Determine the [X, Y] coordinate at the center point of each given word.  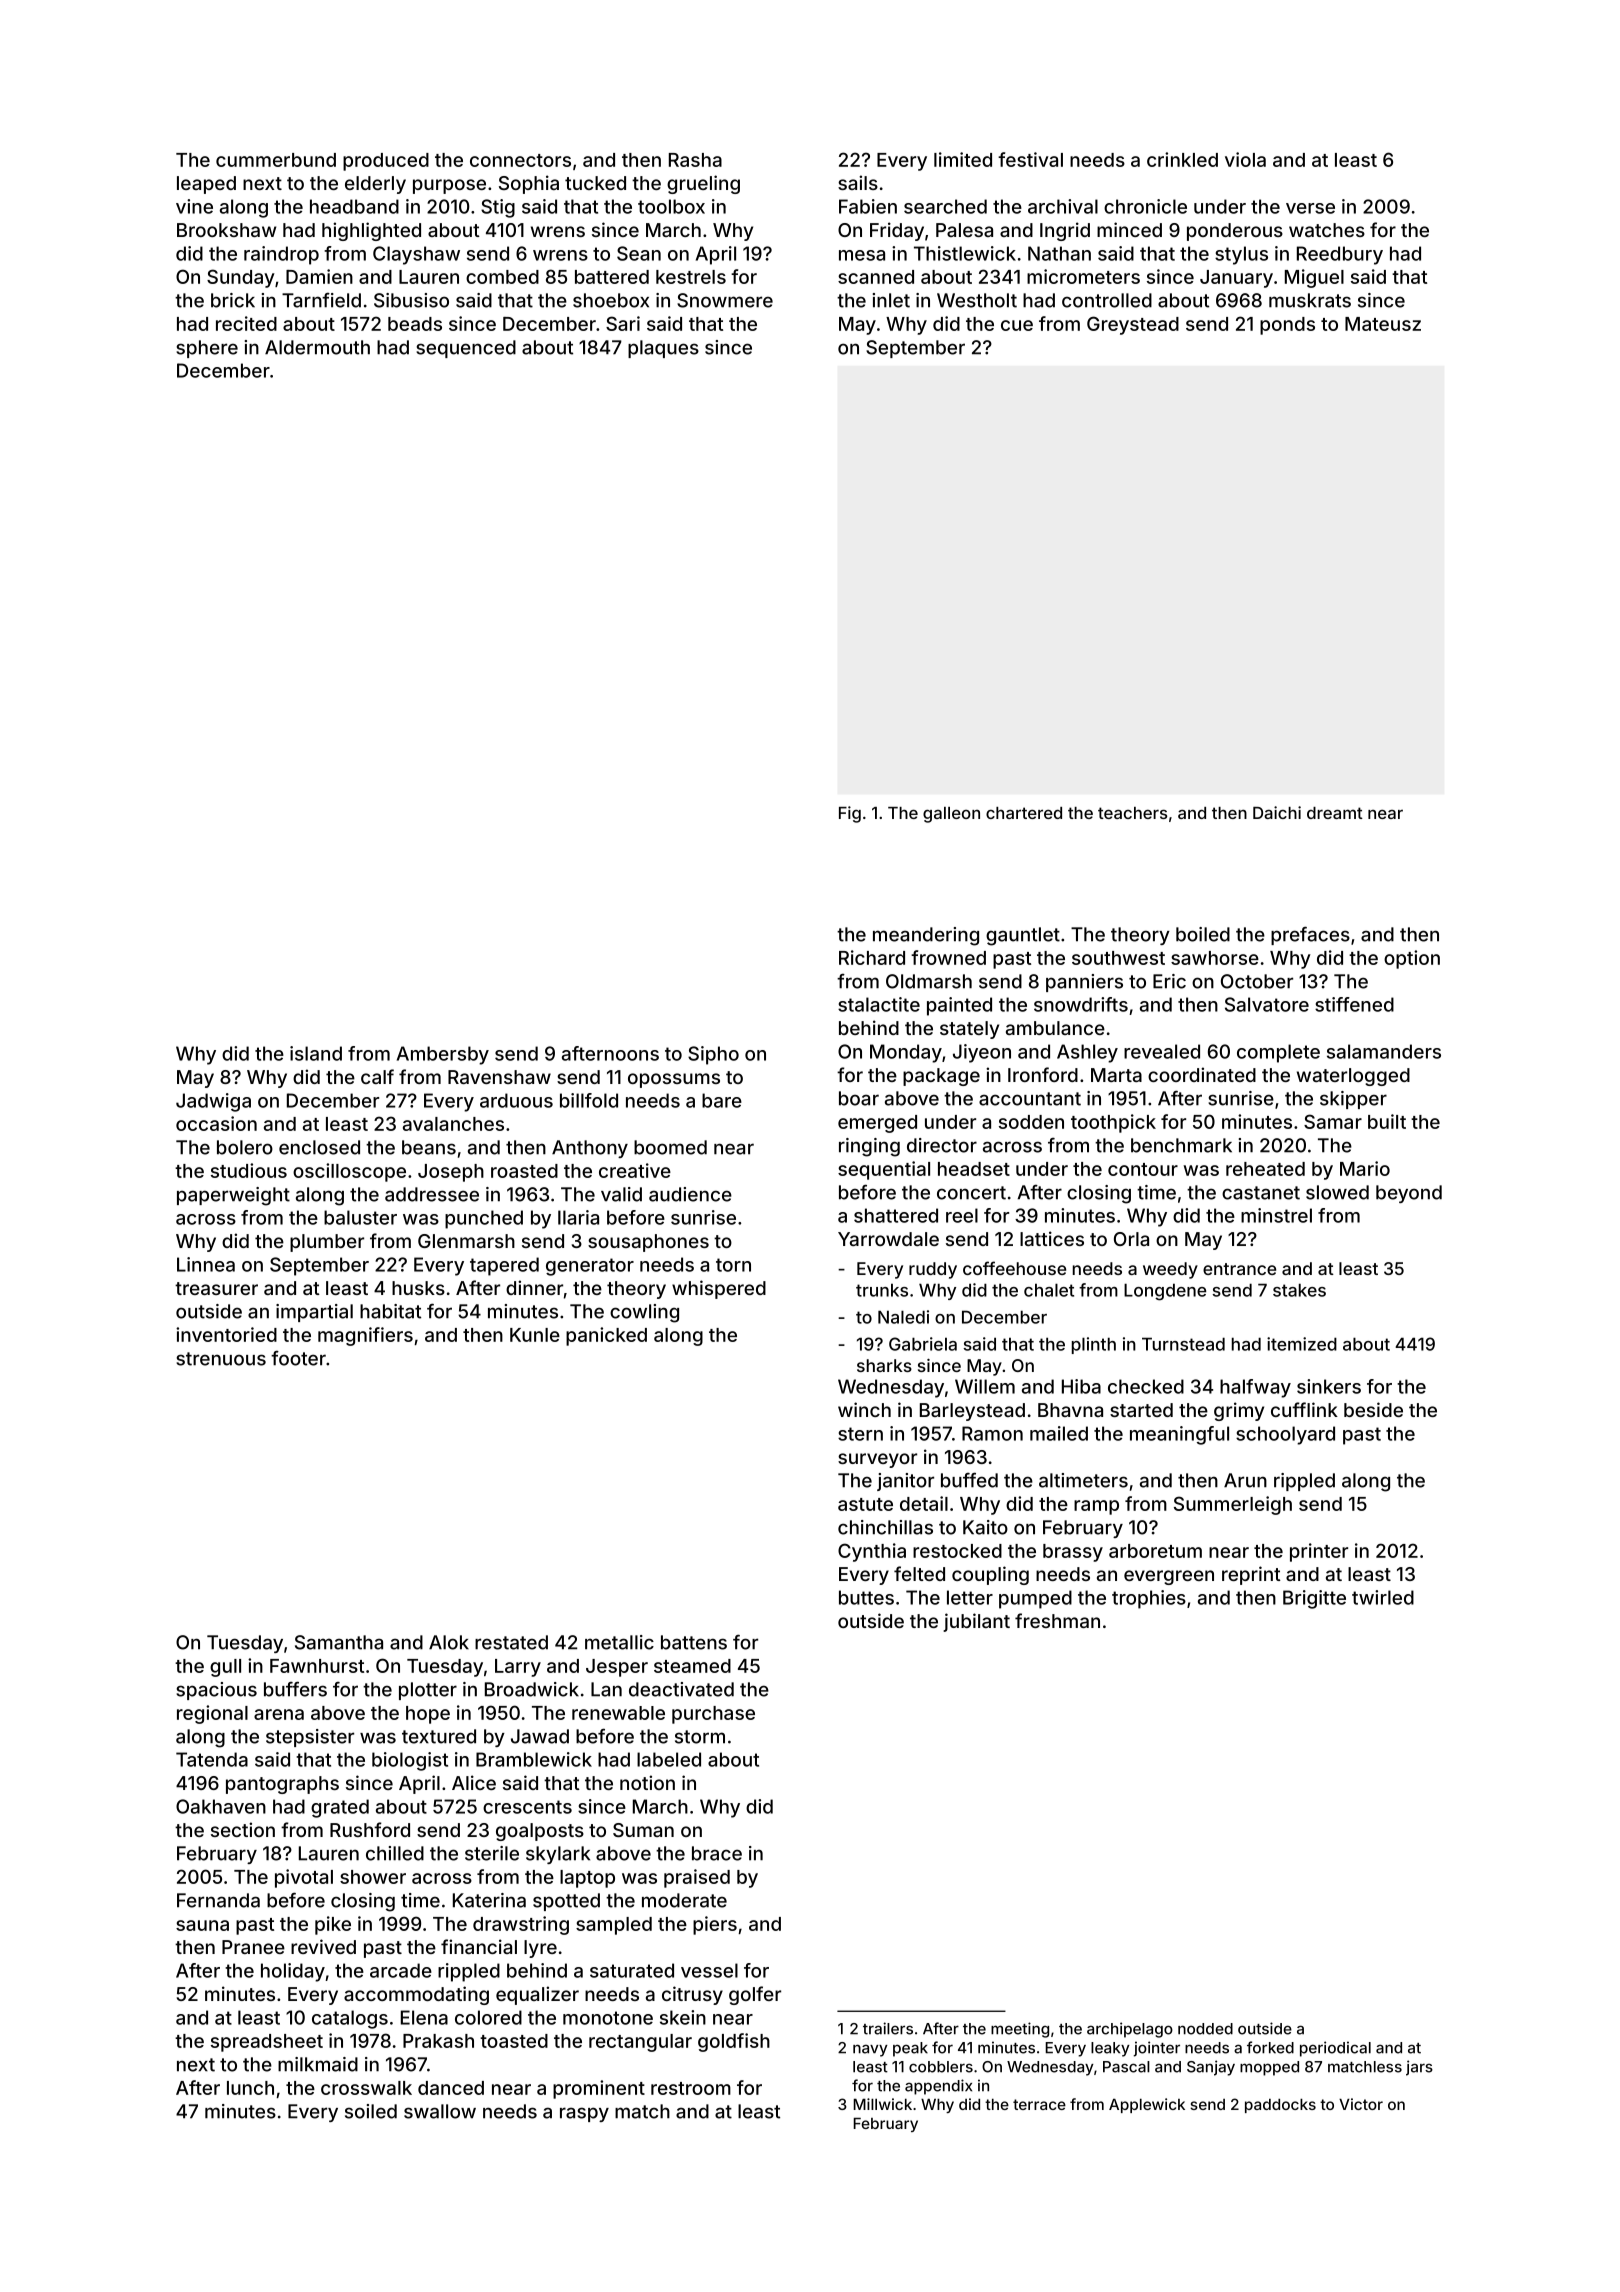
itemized [1302, 1344]
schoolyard [1285, 1435]
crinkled [1182, 159]
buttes [866, 1597]
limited [963, 159]
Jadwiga [213, 1102]
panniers [1084, 983]
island [316, 1053]
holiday [293, 1972]
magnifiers [365, 1336]
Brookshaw [226, 230]
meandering [926, 936]
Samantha [339, 1642]
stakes [1299, 1290]
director [942, 1145]
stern [860, 1434]
